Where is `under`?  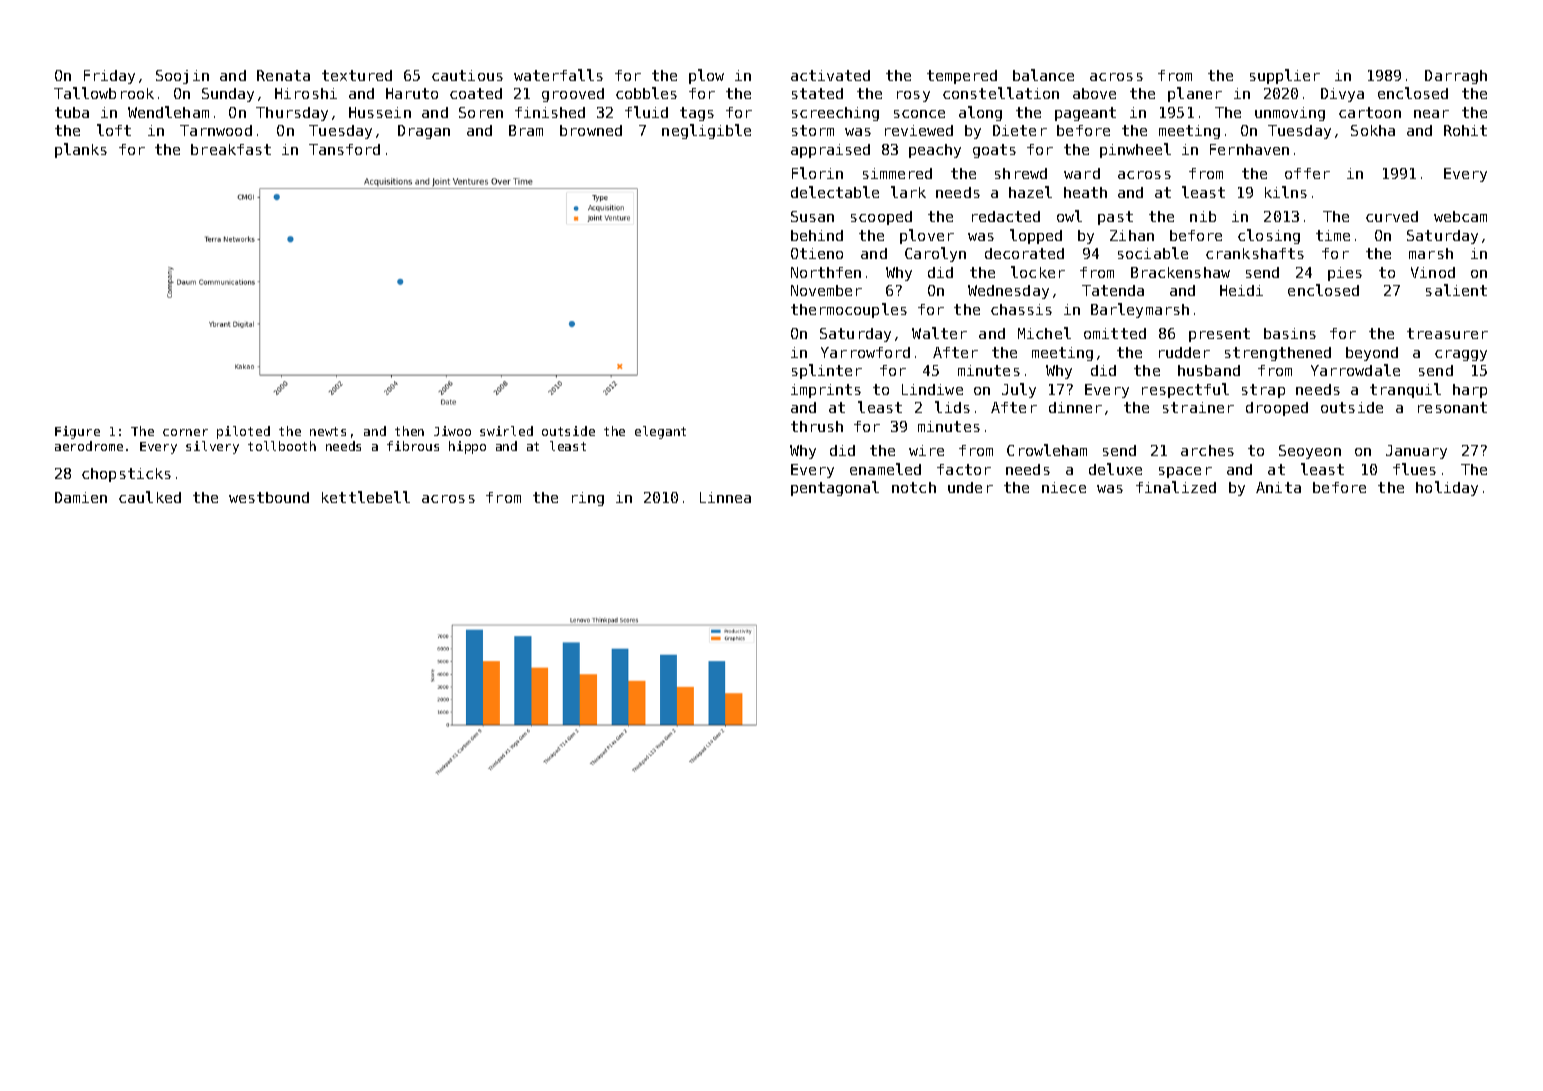
under is located at coordinates (970, 487).
